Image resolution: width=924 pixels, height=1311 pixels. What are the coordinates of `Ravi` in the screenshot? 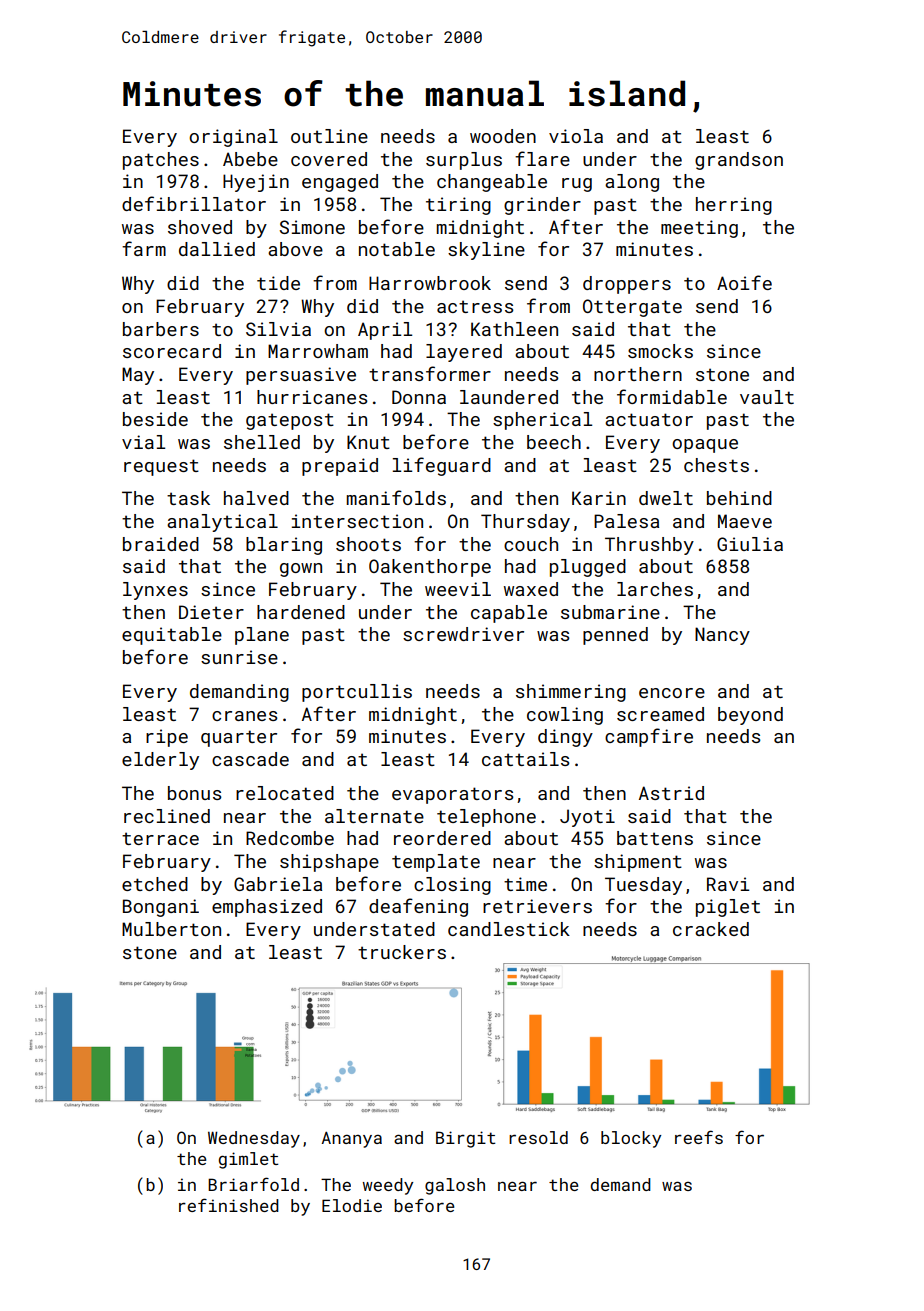 It's located at (728, 884).
